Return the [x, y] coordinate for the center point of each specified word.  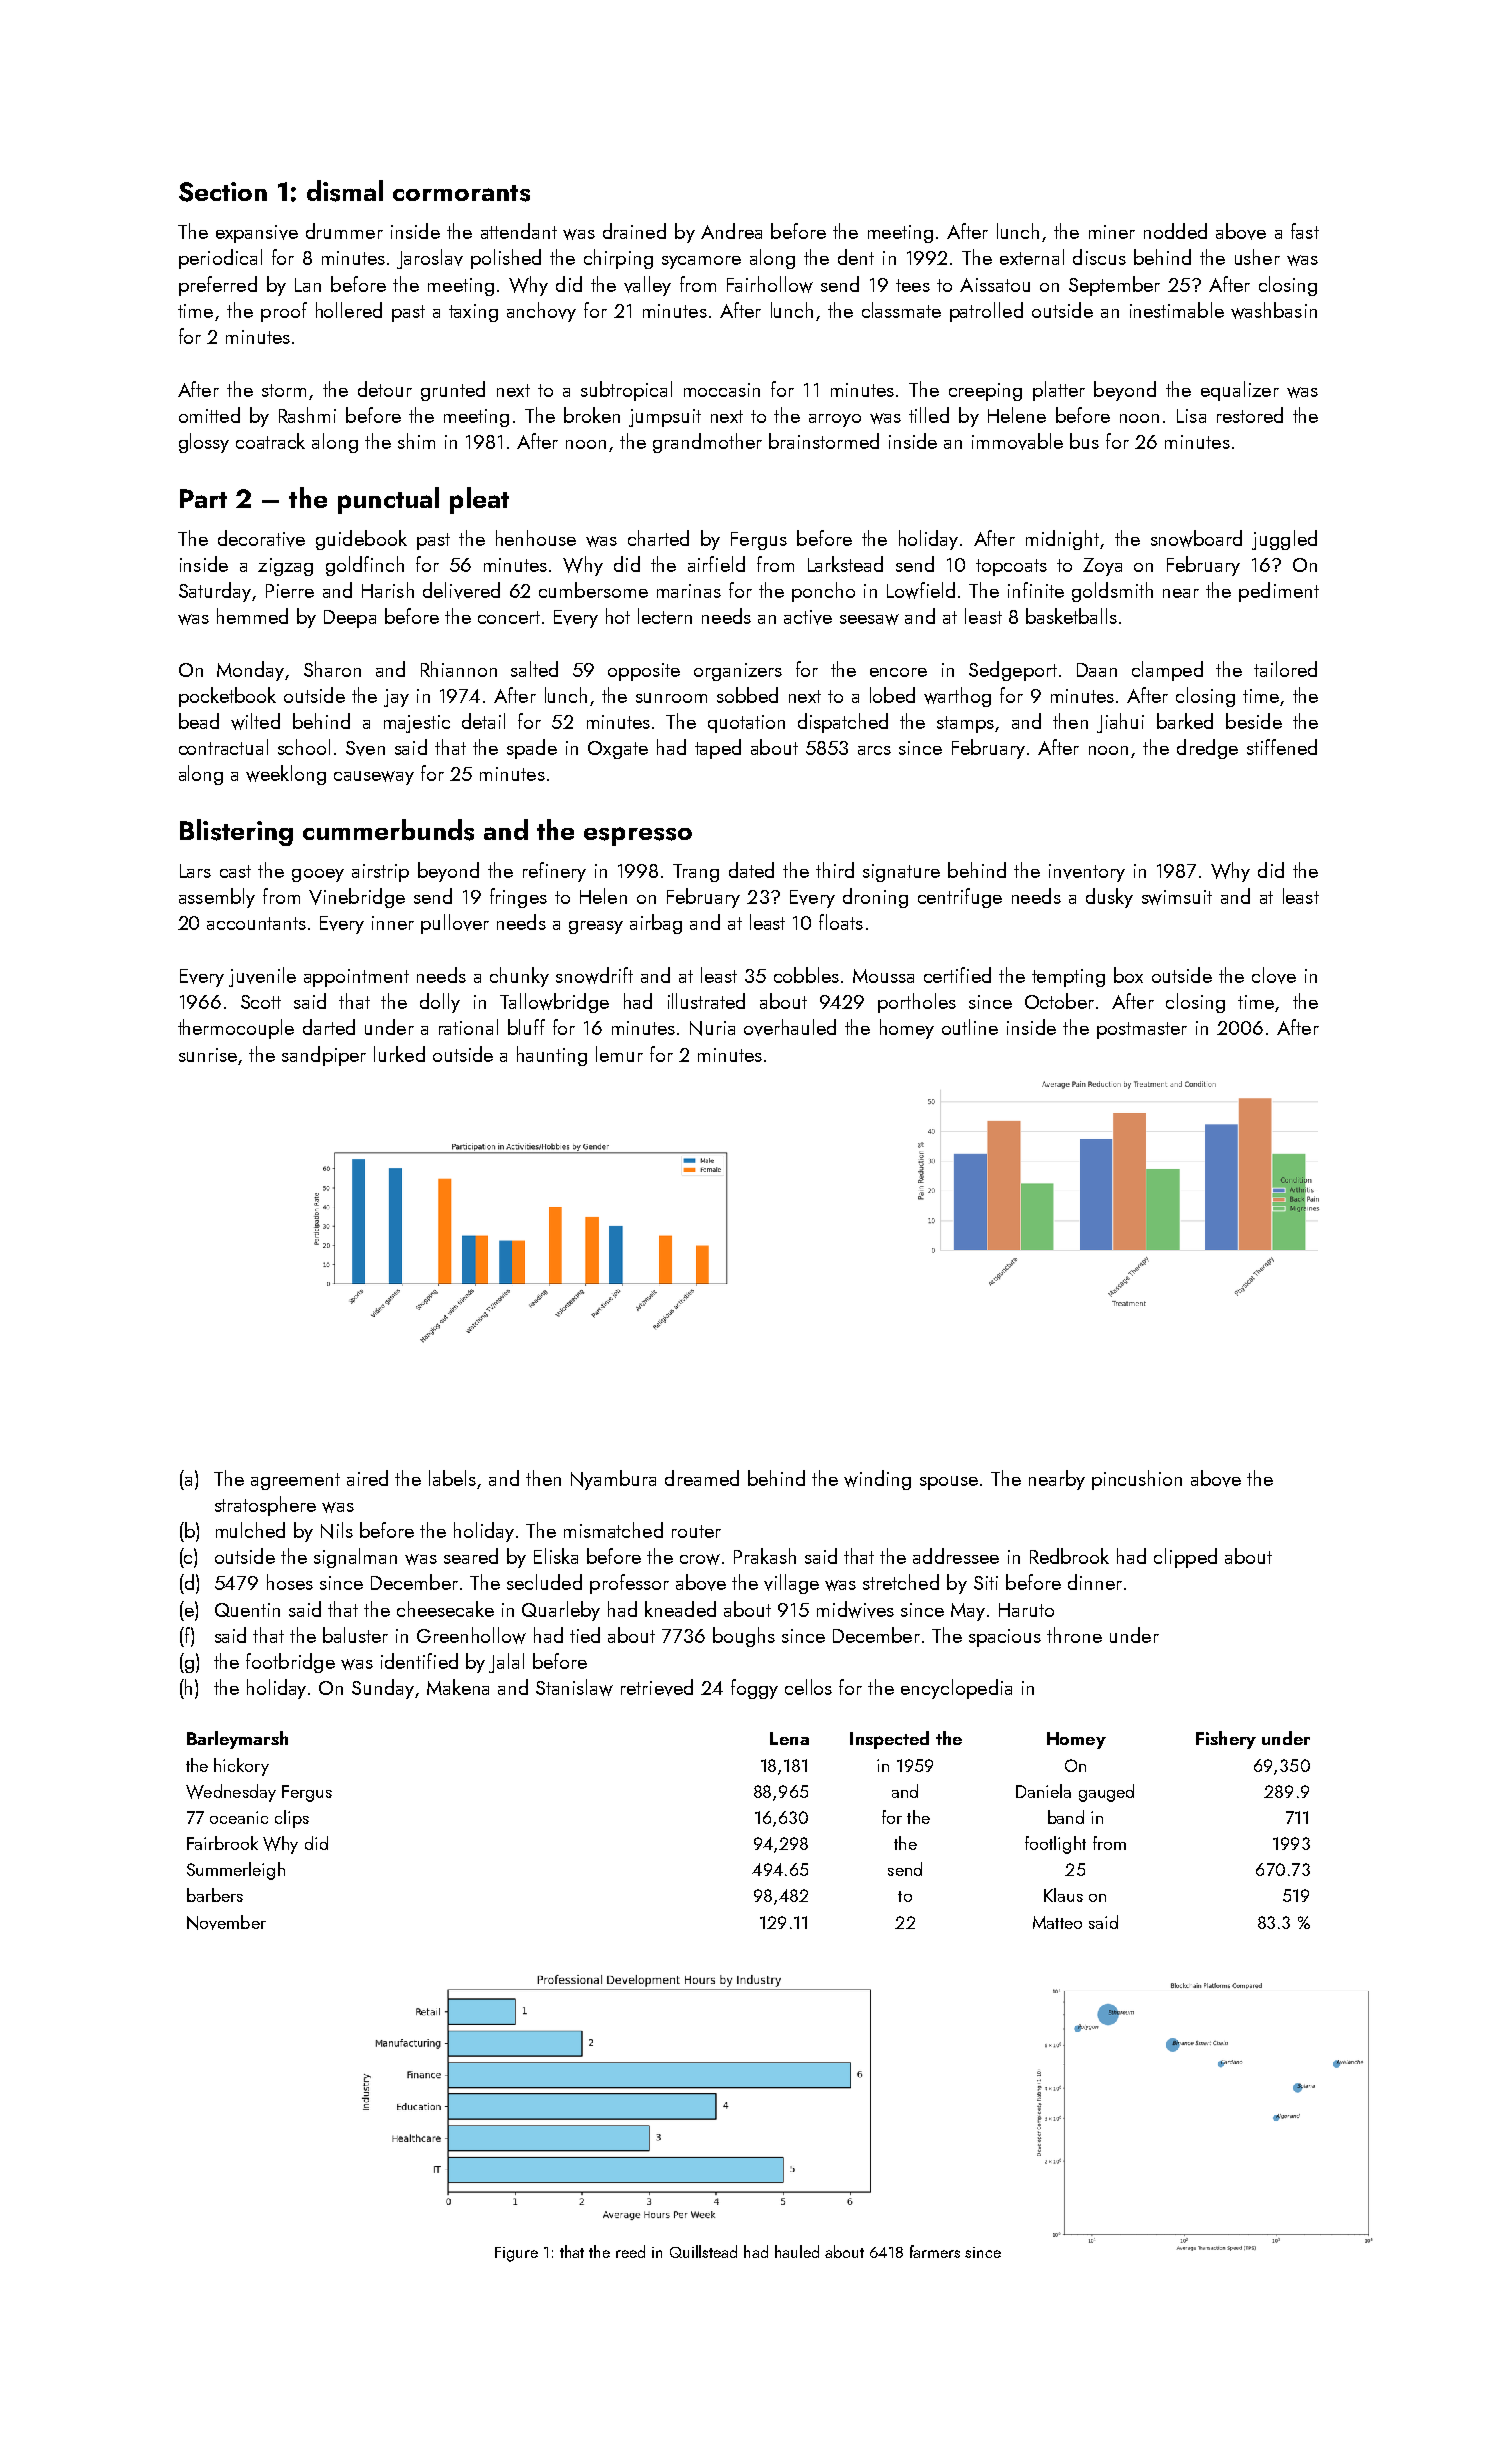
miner [1112, 232]
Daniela [1043, 1791]
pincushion [1137, 1480]
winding [877, 1480]
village [791, 1584]
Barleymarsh [237, 1740]
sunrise [208, 1055]
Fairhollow [770, 284]
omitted [209, 415]
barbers [215, 1895]
